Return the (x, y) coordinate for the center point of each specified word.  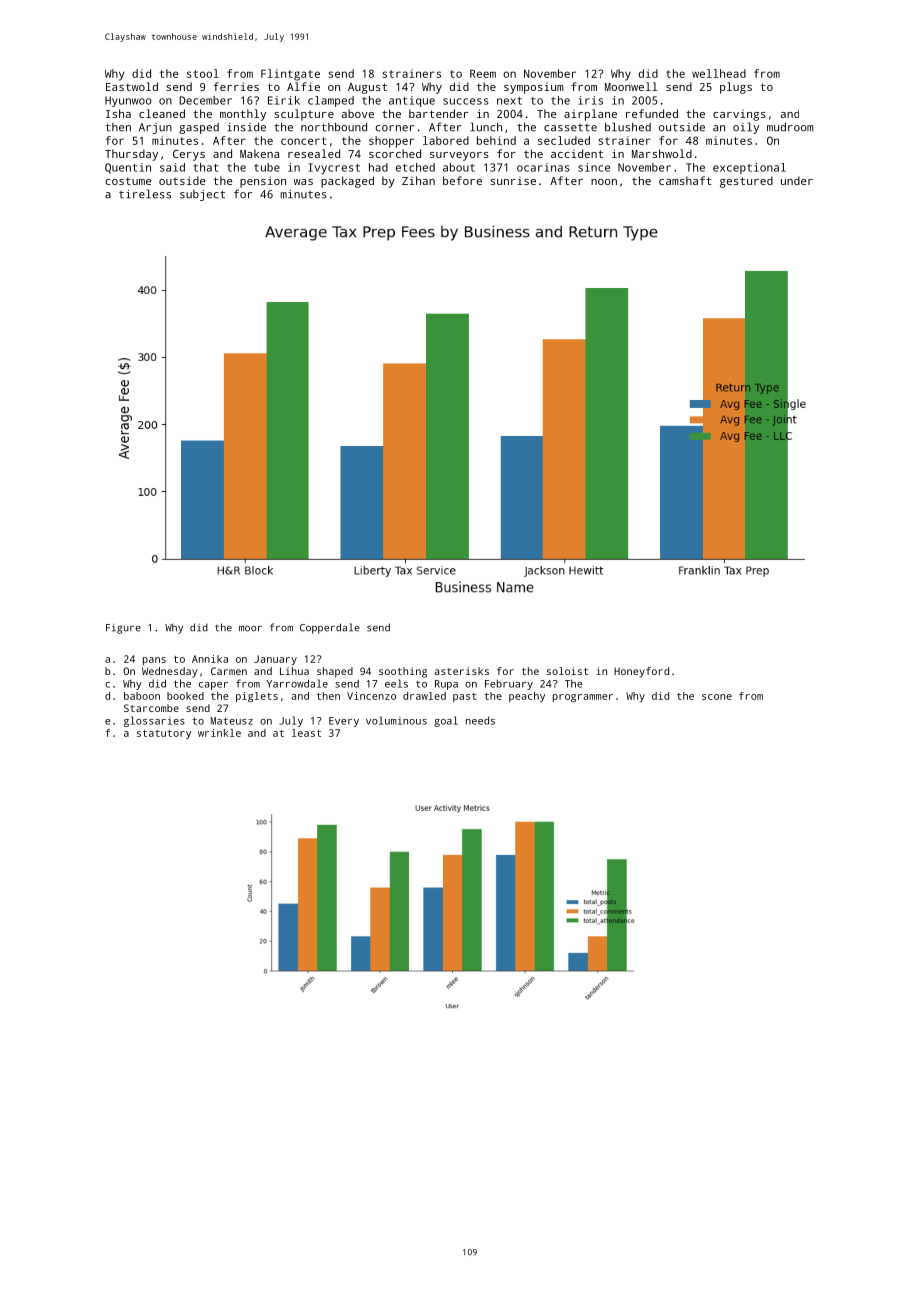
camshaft (685, 180)
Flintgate (290, 75)
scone (717, 697)
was (303, 182)
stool (203, 73)
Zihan (418, 180)
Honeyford (641, 672)
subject (202, 195)
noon (604, 182)
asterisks (461, 671)
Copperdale (330, 628)
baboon (142, 696)
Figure (123, 629)
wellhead (719, 73)
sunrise (513, 181)
